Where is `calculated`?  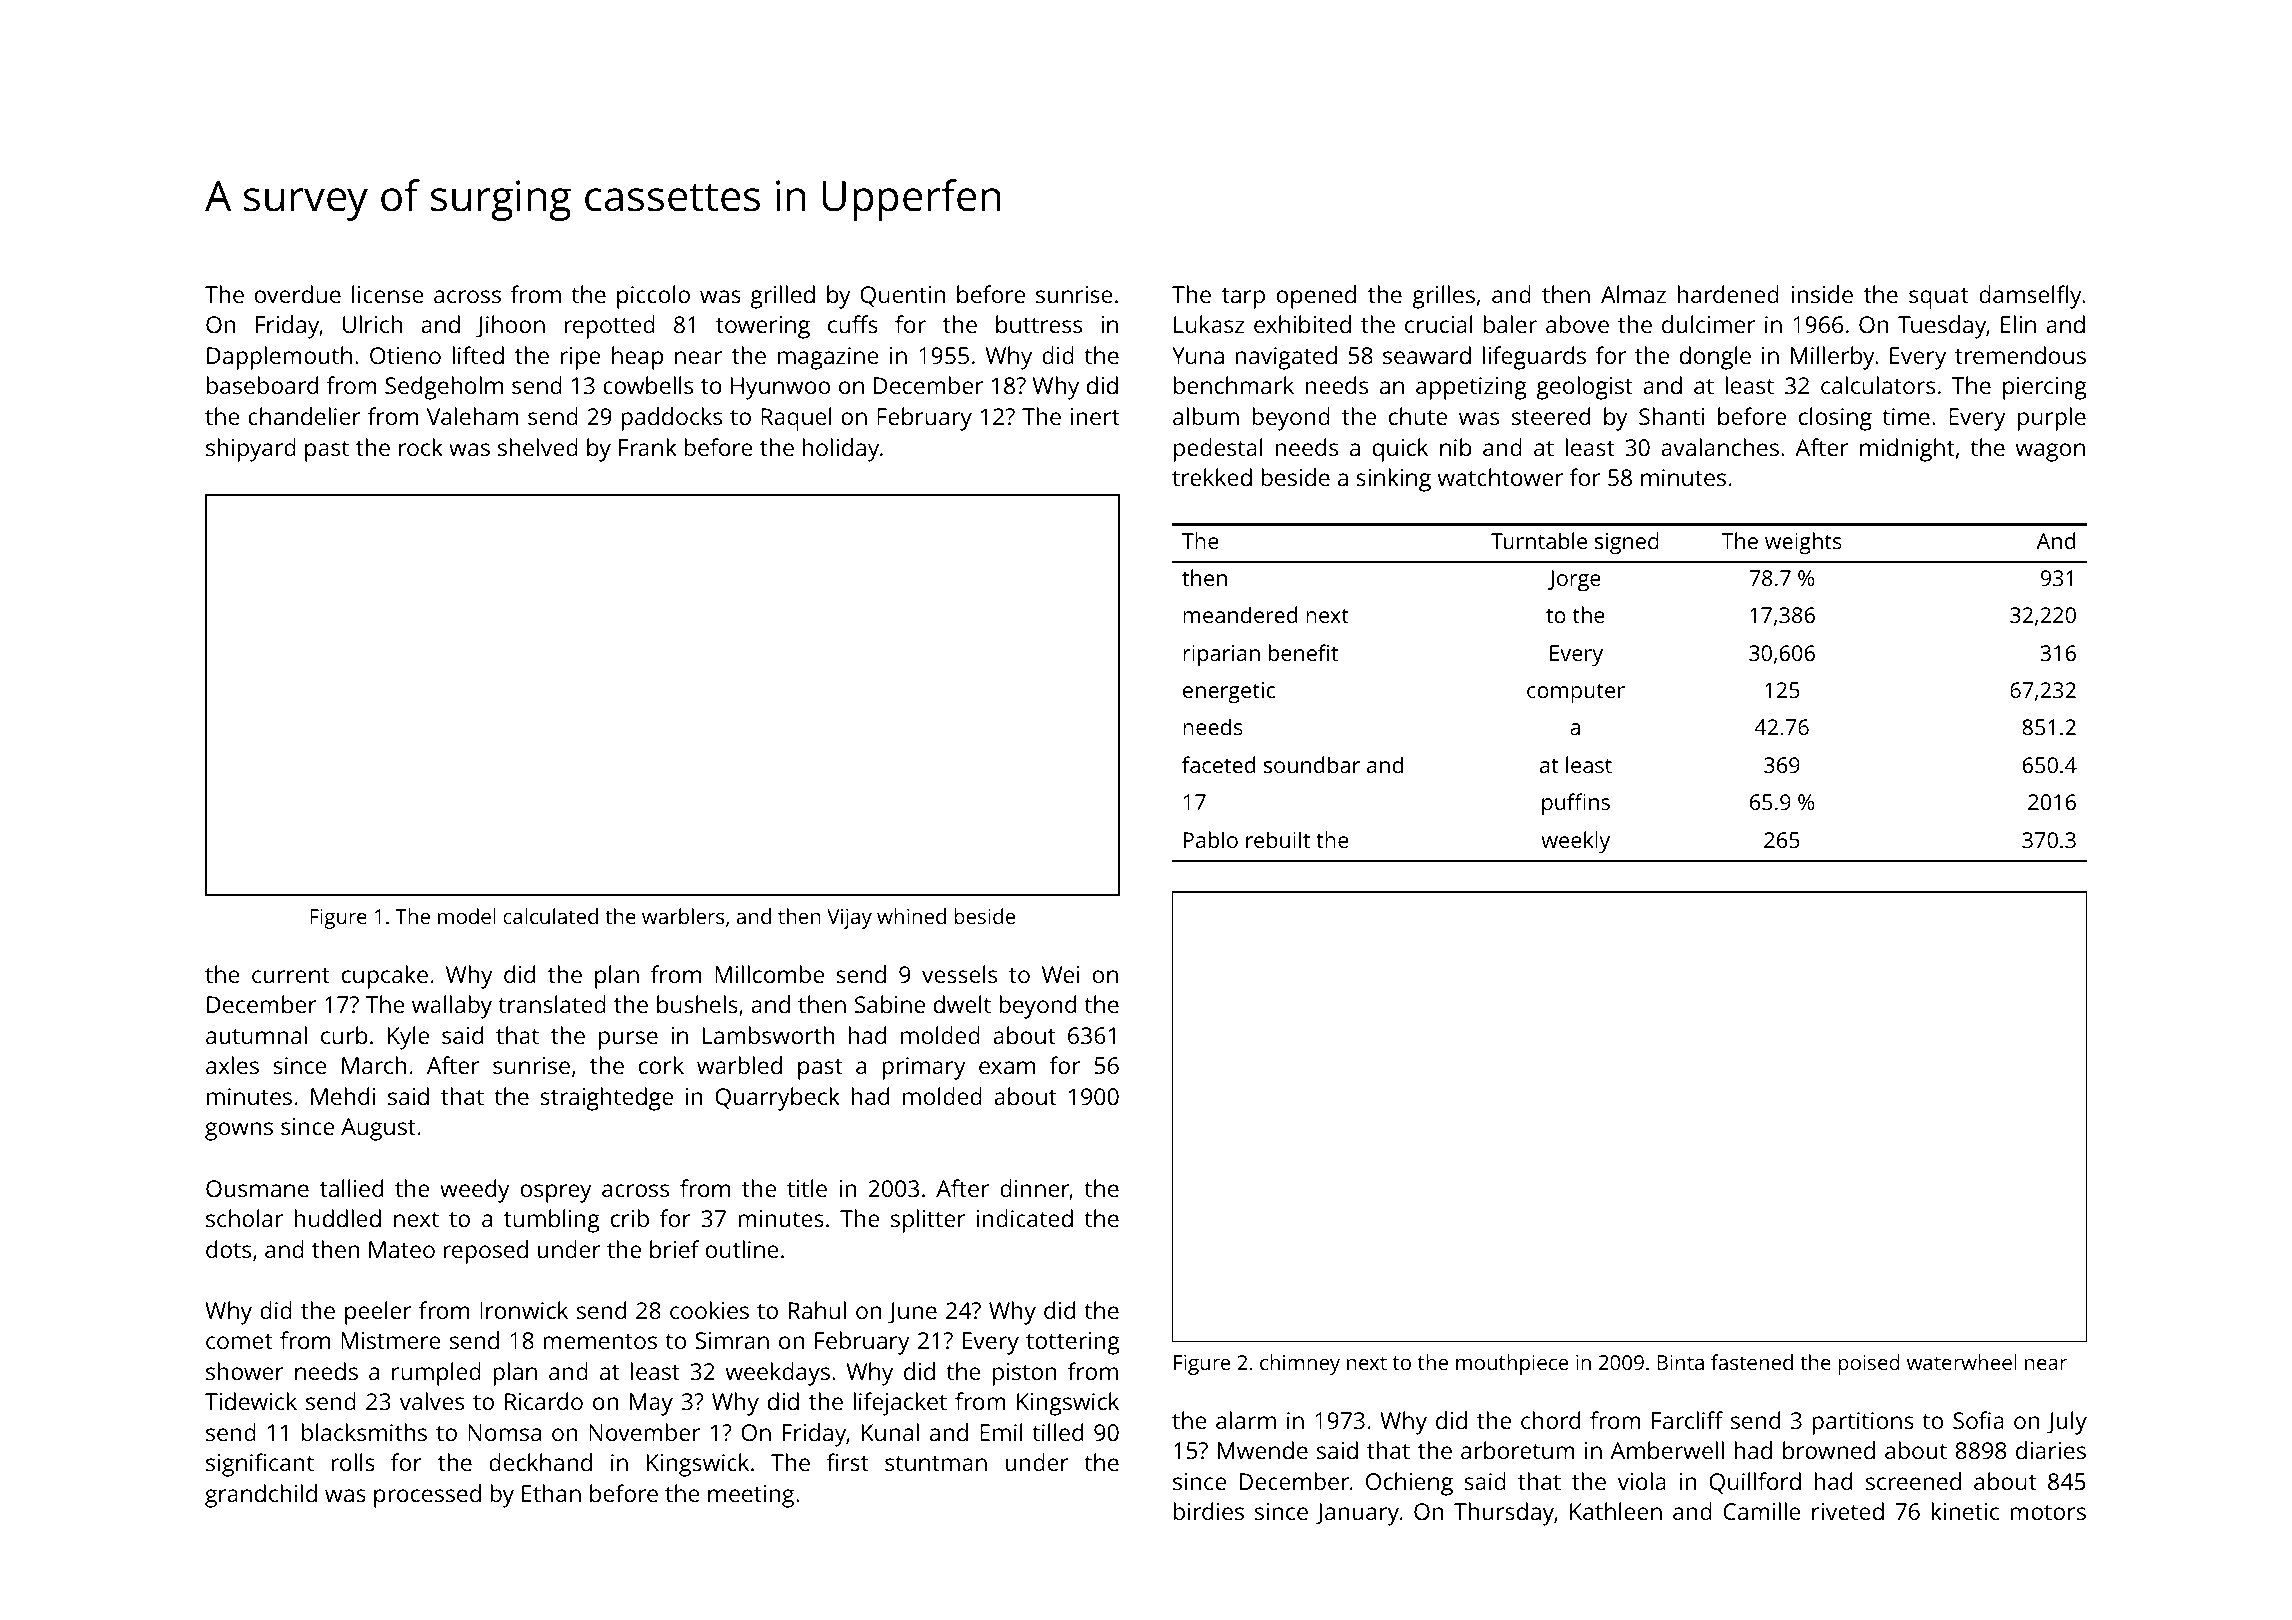
calculated is located at coordinates (550, 916).
